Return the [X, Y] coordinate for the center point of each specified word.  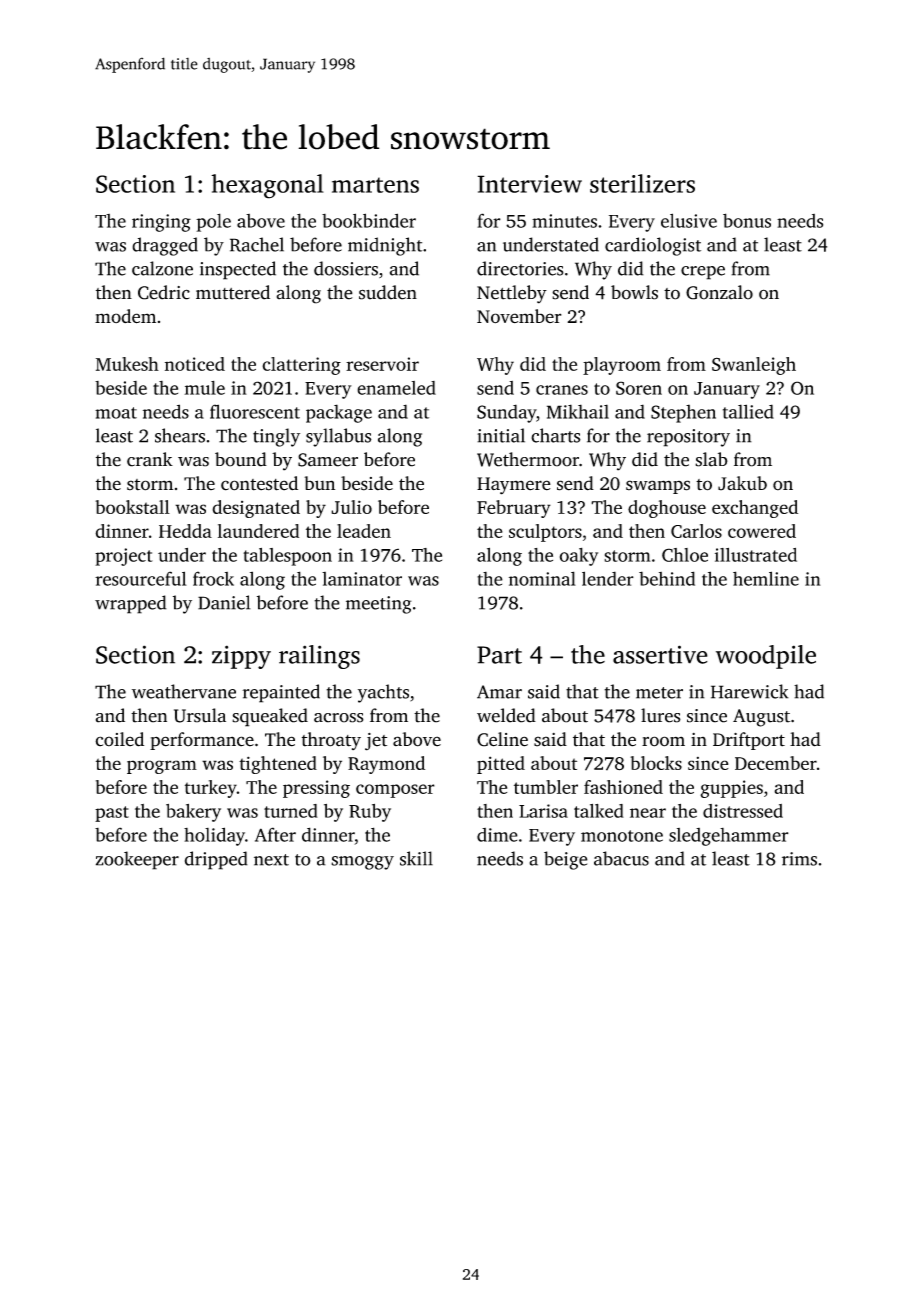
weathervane [184, 691]
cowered [762, 531]
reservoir [382, 364]
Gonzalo [719, 292]
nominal [542, 578]
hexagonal [267, 186]
